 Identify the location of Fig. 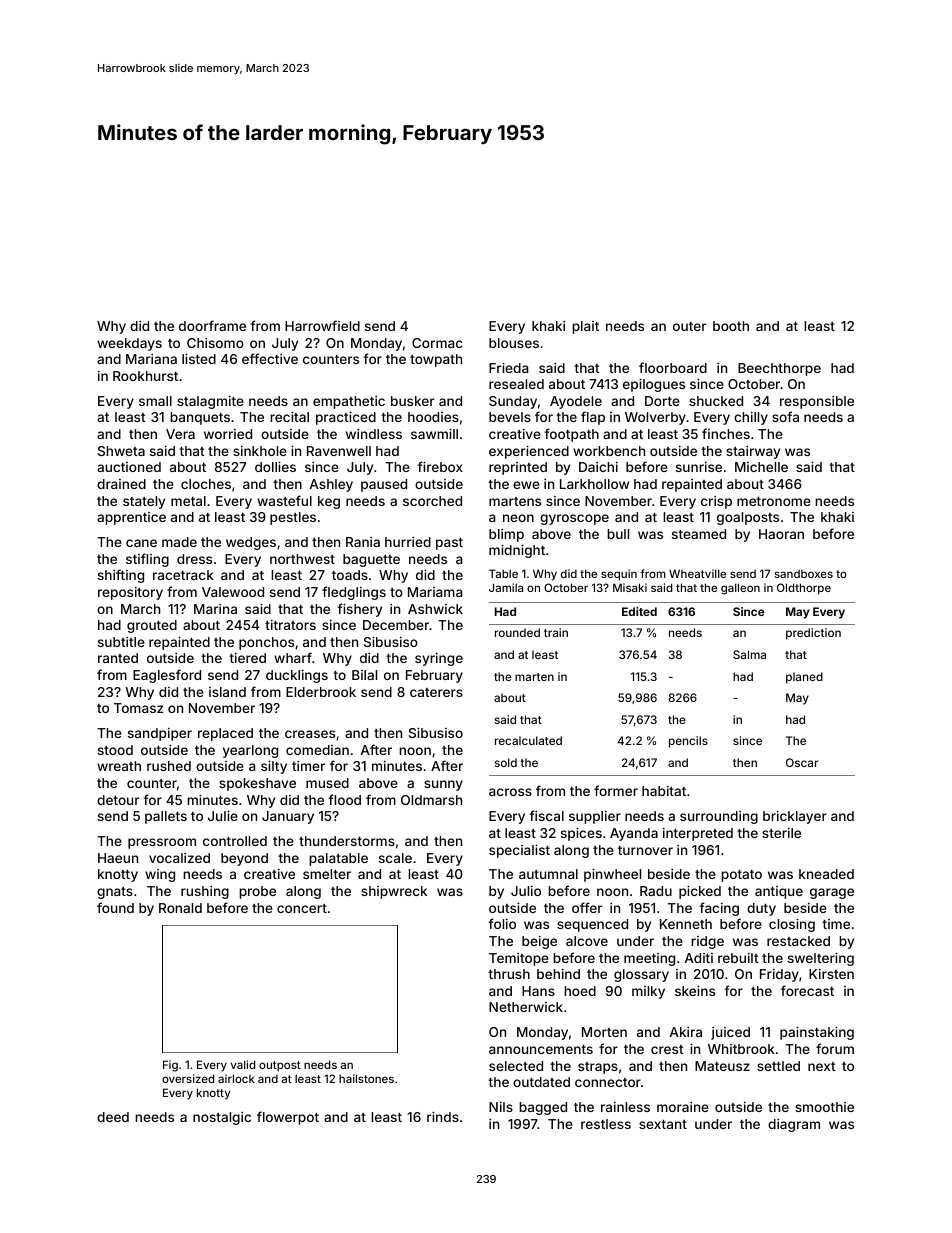
(170, 1066).
